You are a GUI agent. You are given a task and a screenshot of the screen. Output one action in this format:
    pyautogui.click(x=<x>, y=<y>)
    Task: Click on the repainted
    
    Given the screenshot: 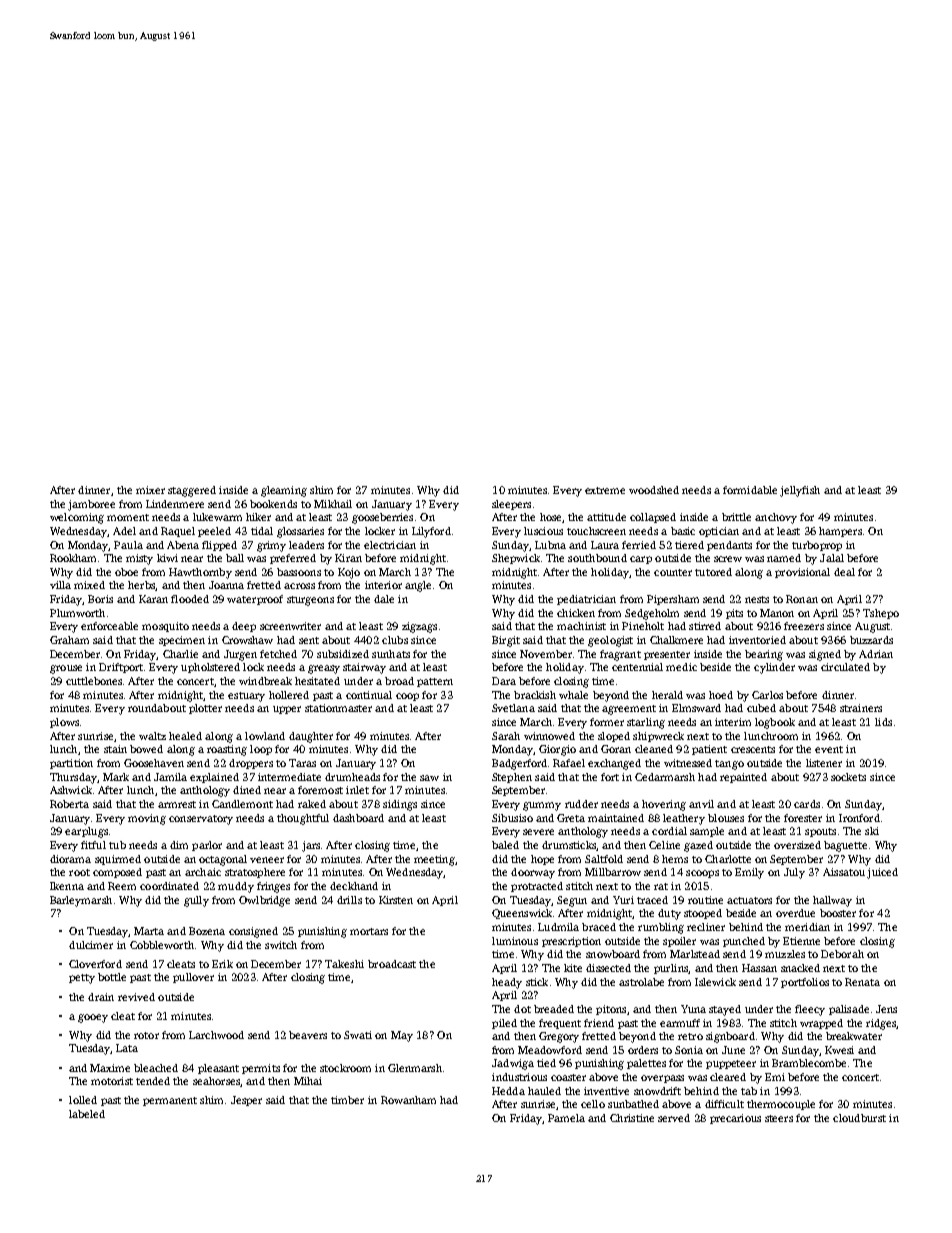 What is the action you would take?
    pyautogui.click(x=743, y=778)
